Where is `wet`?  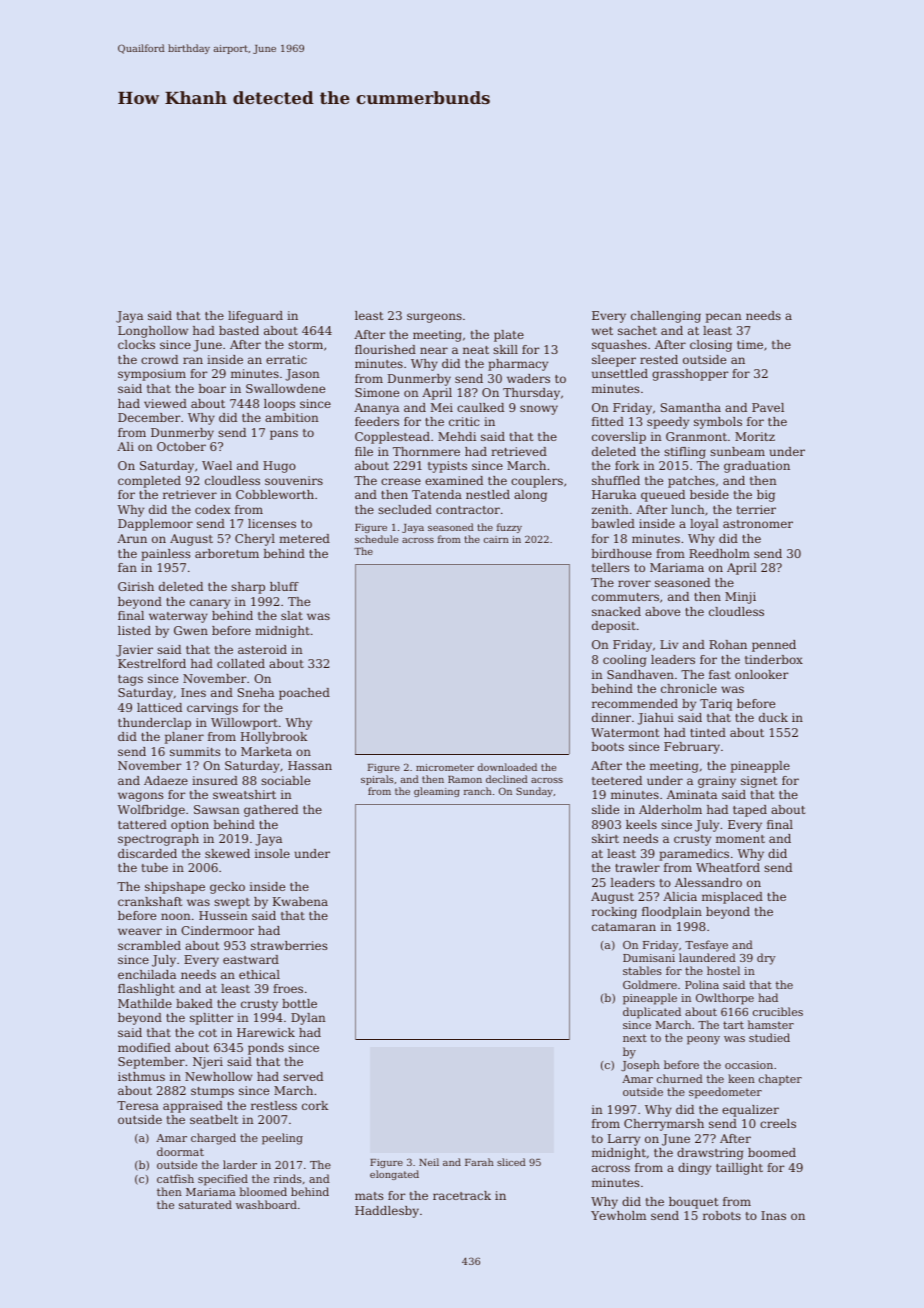
wet is located at coordinates (602, 331).
